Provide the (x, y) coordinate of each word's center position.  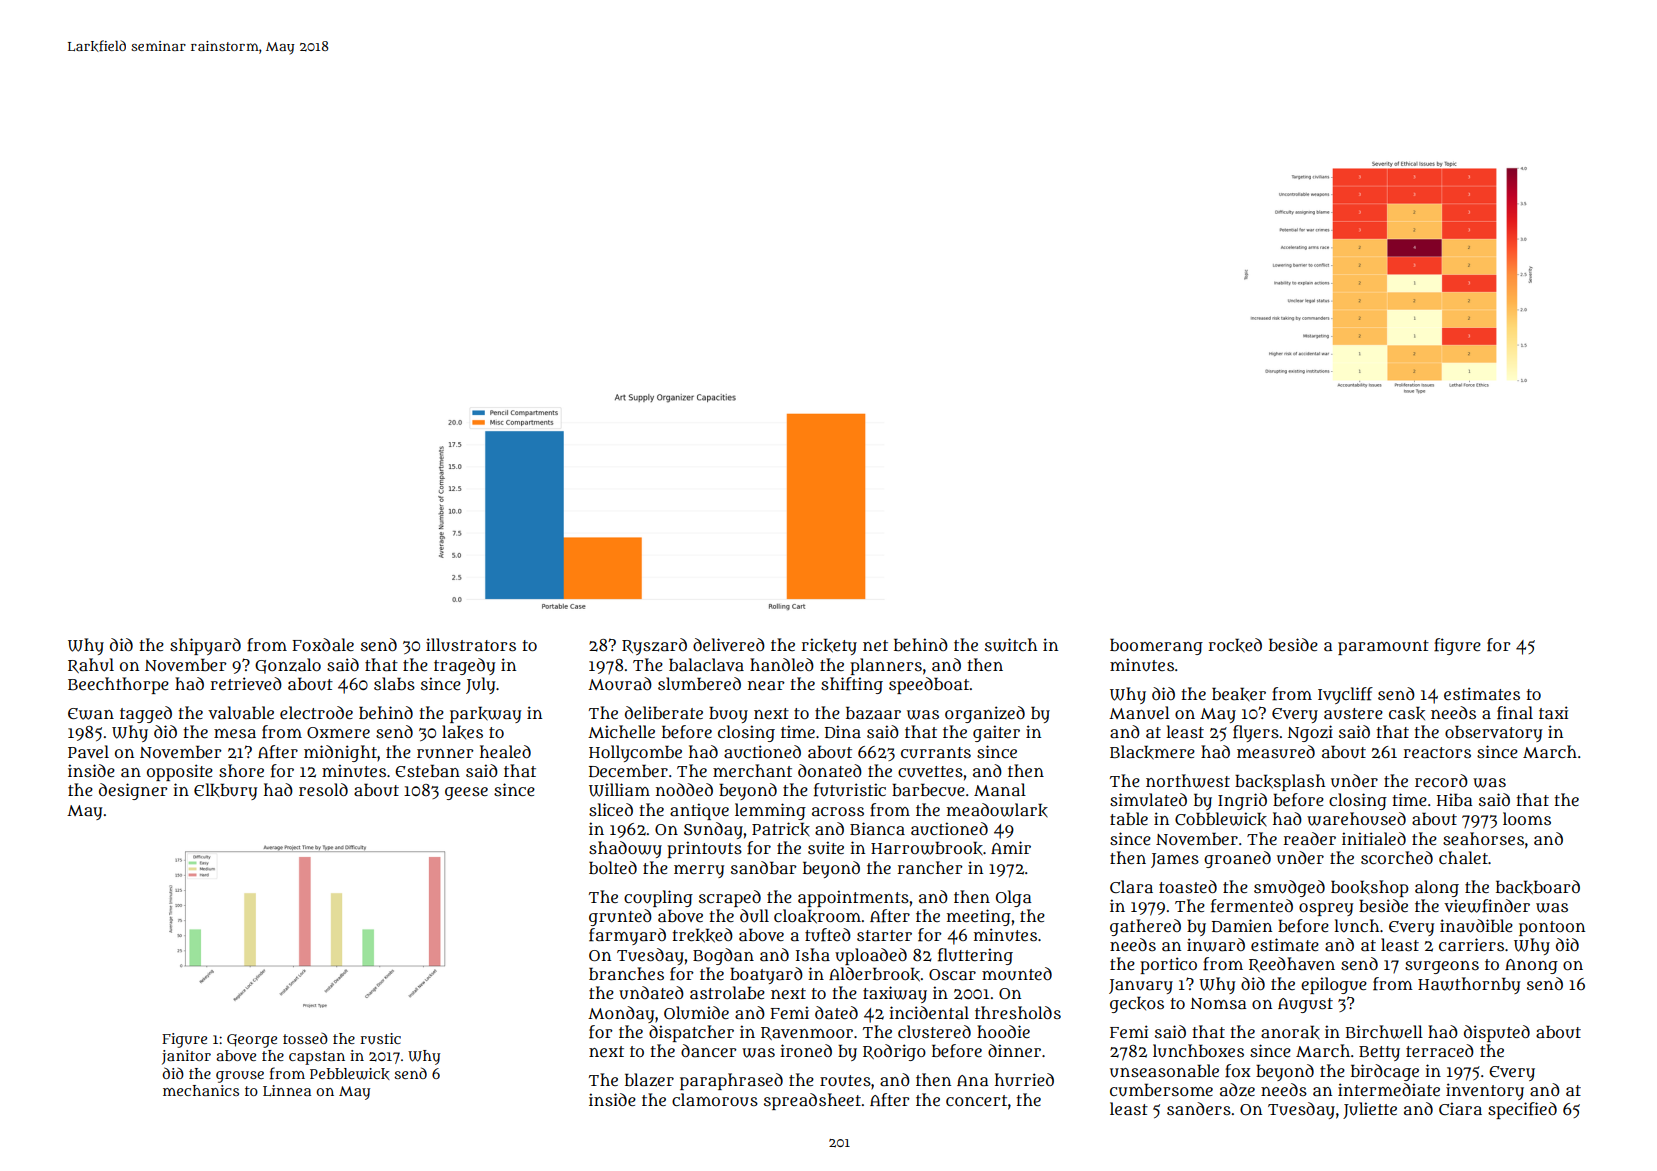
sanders (1199, 1108)
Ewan (91, 714)
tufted (828, 935)
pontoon (1552, 928)
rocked (1235, 645)
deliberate (664, 712)
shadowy (625, 849)
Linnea (287, 1090)
